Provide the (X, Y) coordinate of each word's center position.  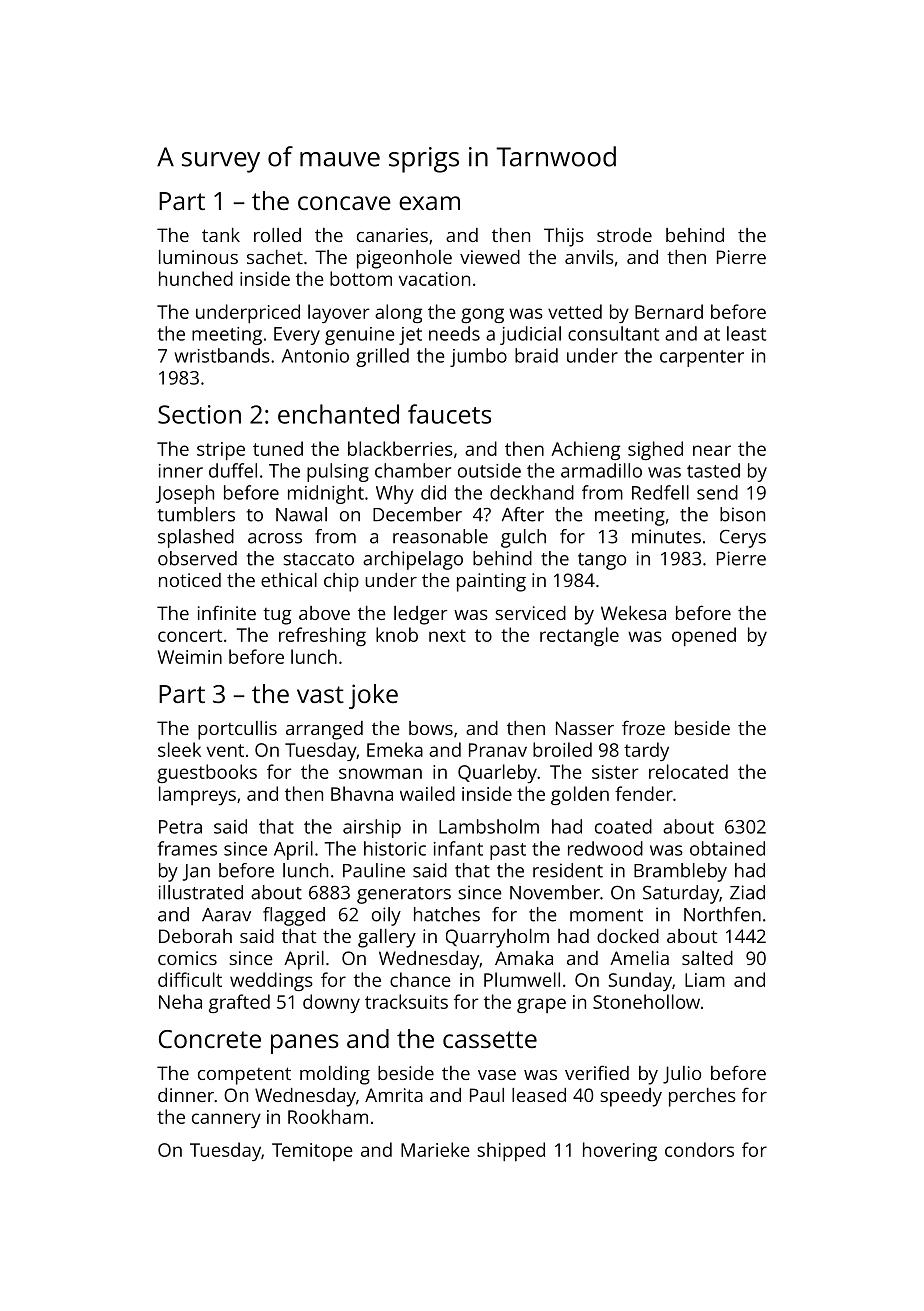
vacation (434, 279)
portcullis (237, 730)
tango (602, 561)
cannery (226, 1120)
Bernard (669, 311)
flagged (294, 916)
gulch (523, 538)
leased (539, 1095)
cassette (490, 1039)
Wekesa (633, 613)
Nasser (585, 728)
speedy (631, 1097)
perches (702, 1097)
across (275, 538)
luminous (198, 257)
